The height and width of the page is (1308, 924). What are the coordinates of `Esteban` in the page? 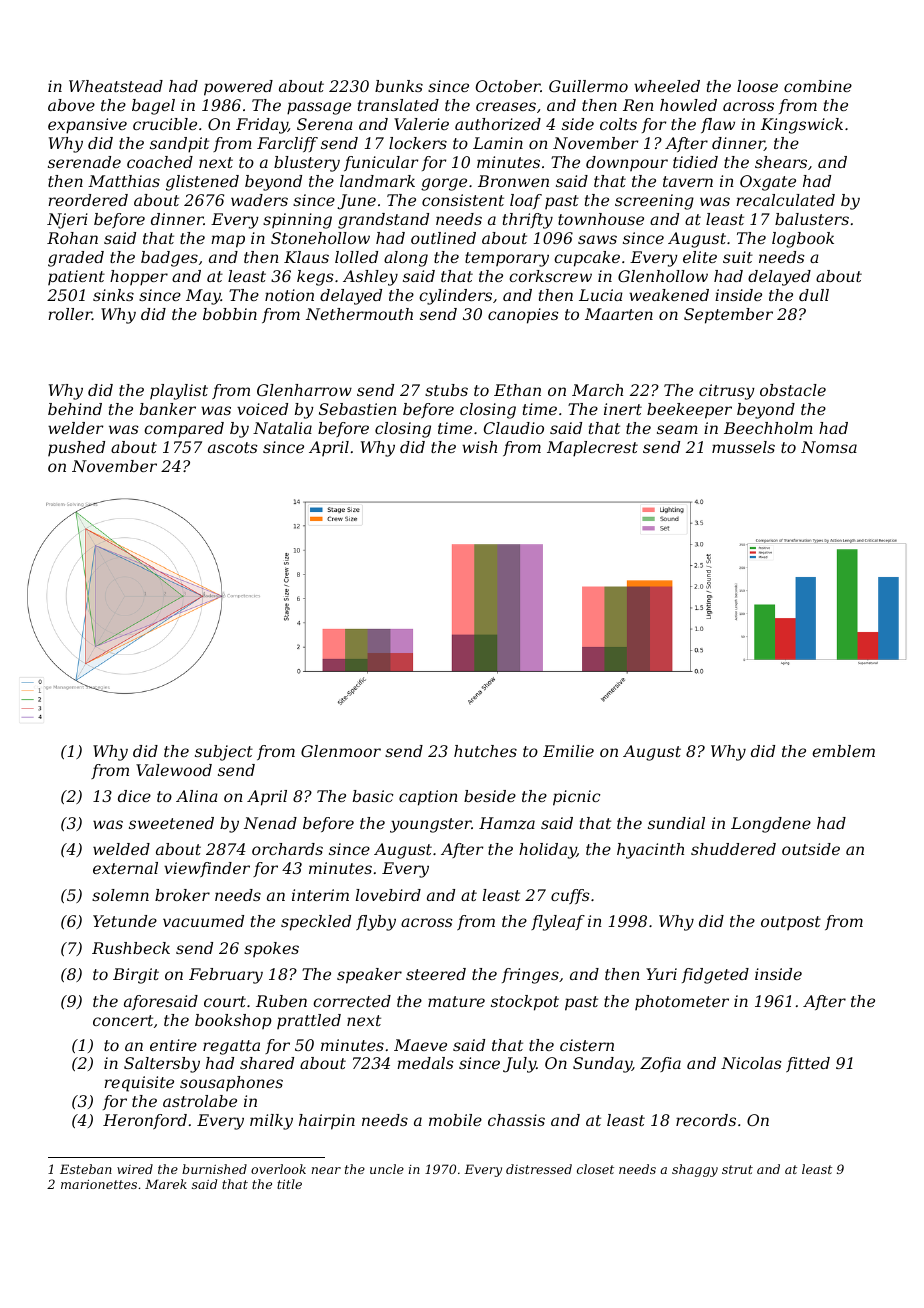 It's located at (86, 1169).
